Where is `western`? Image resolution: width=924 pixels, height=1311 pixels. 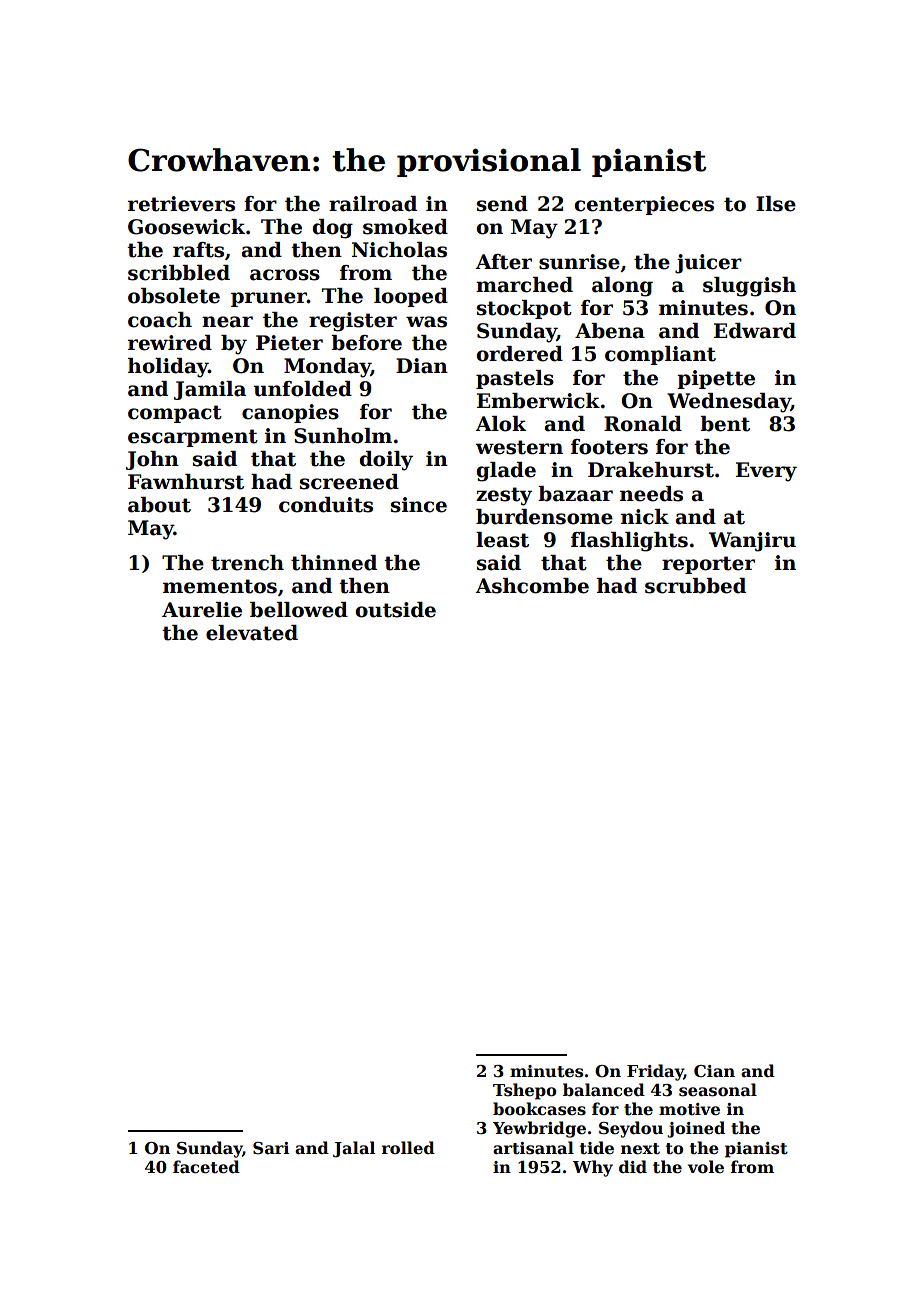
western is located at coordinates (519, 447).
